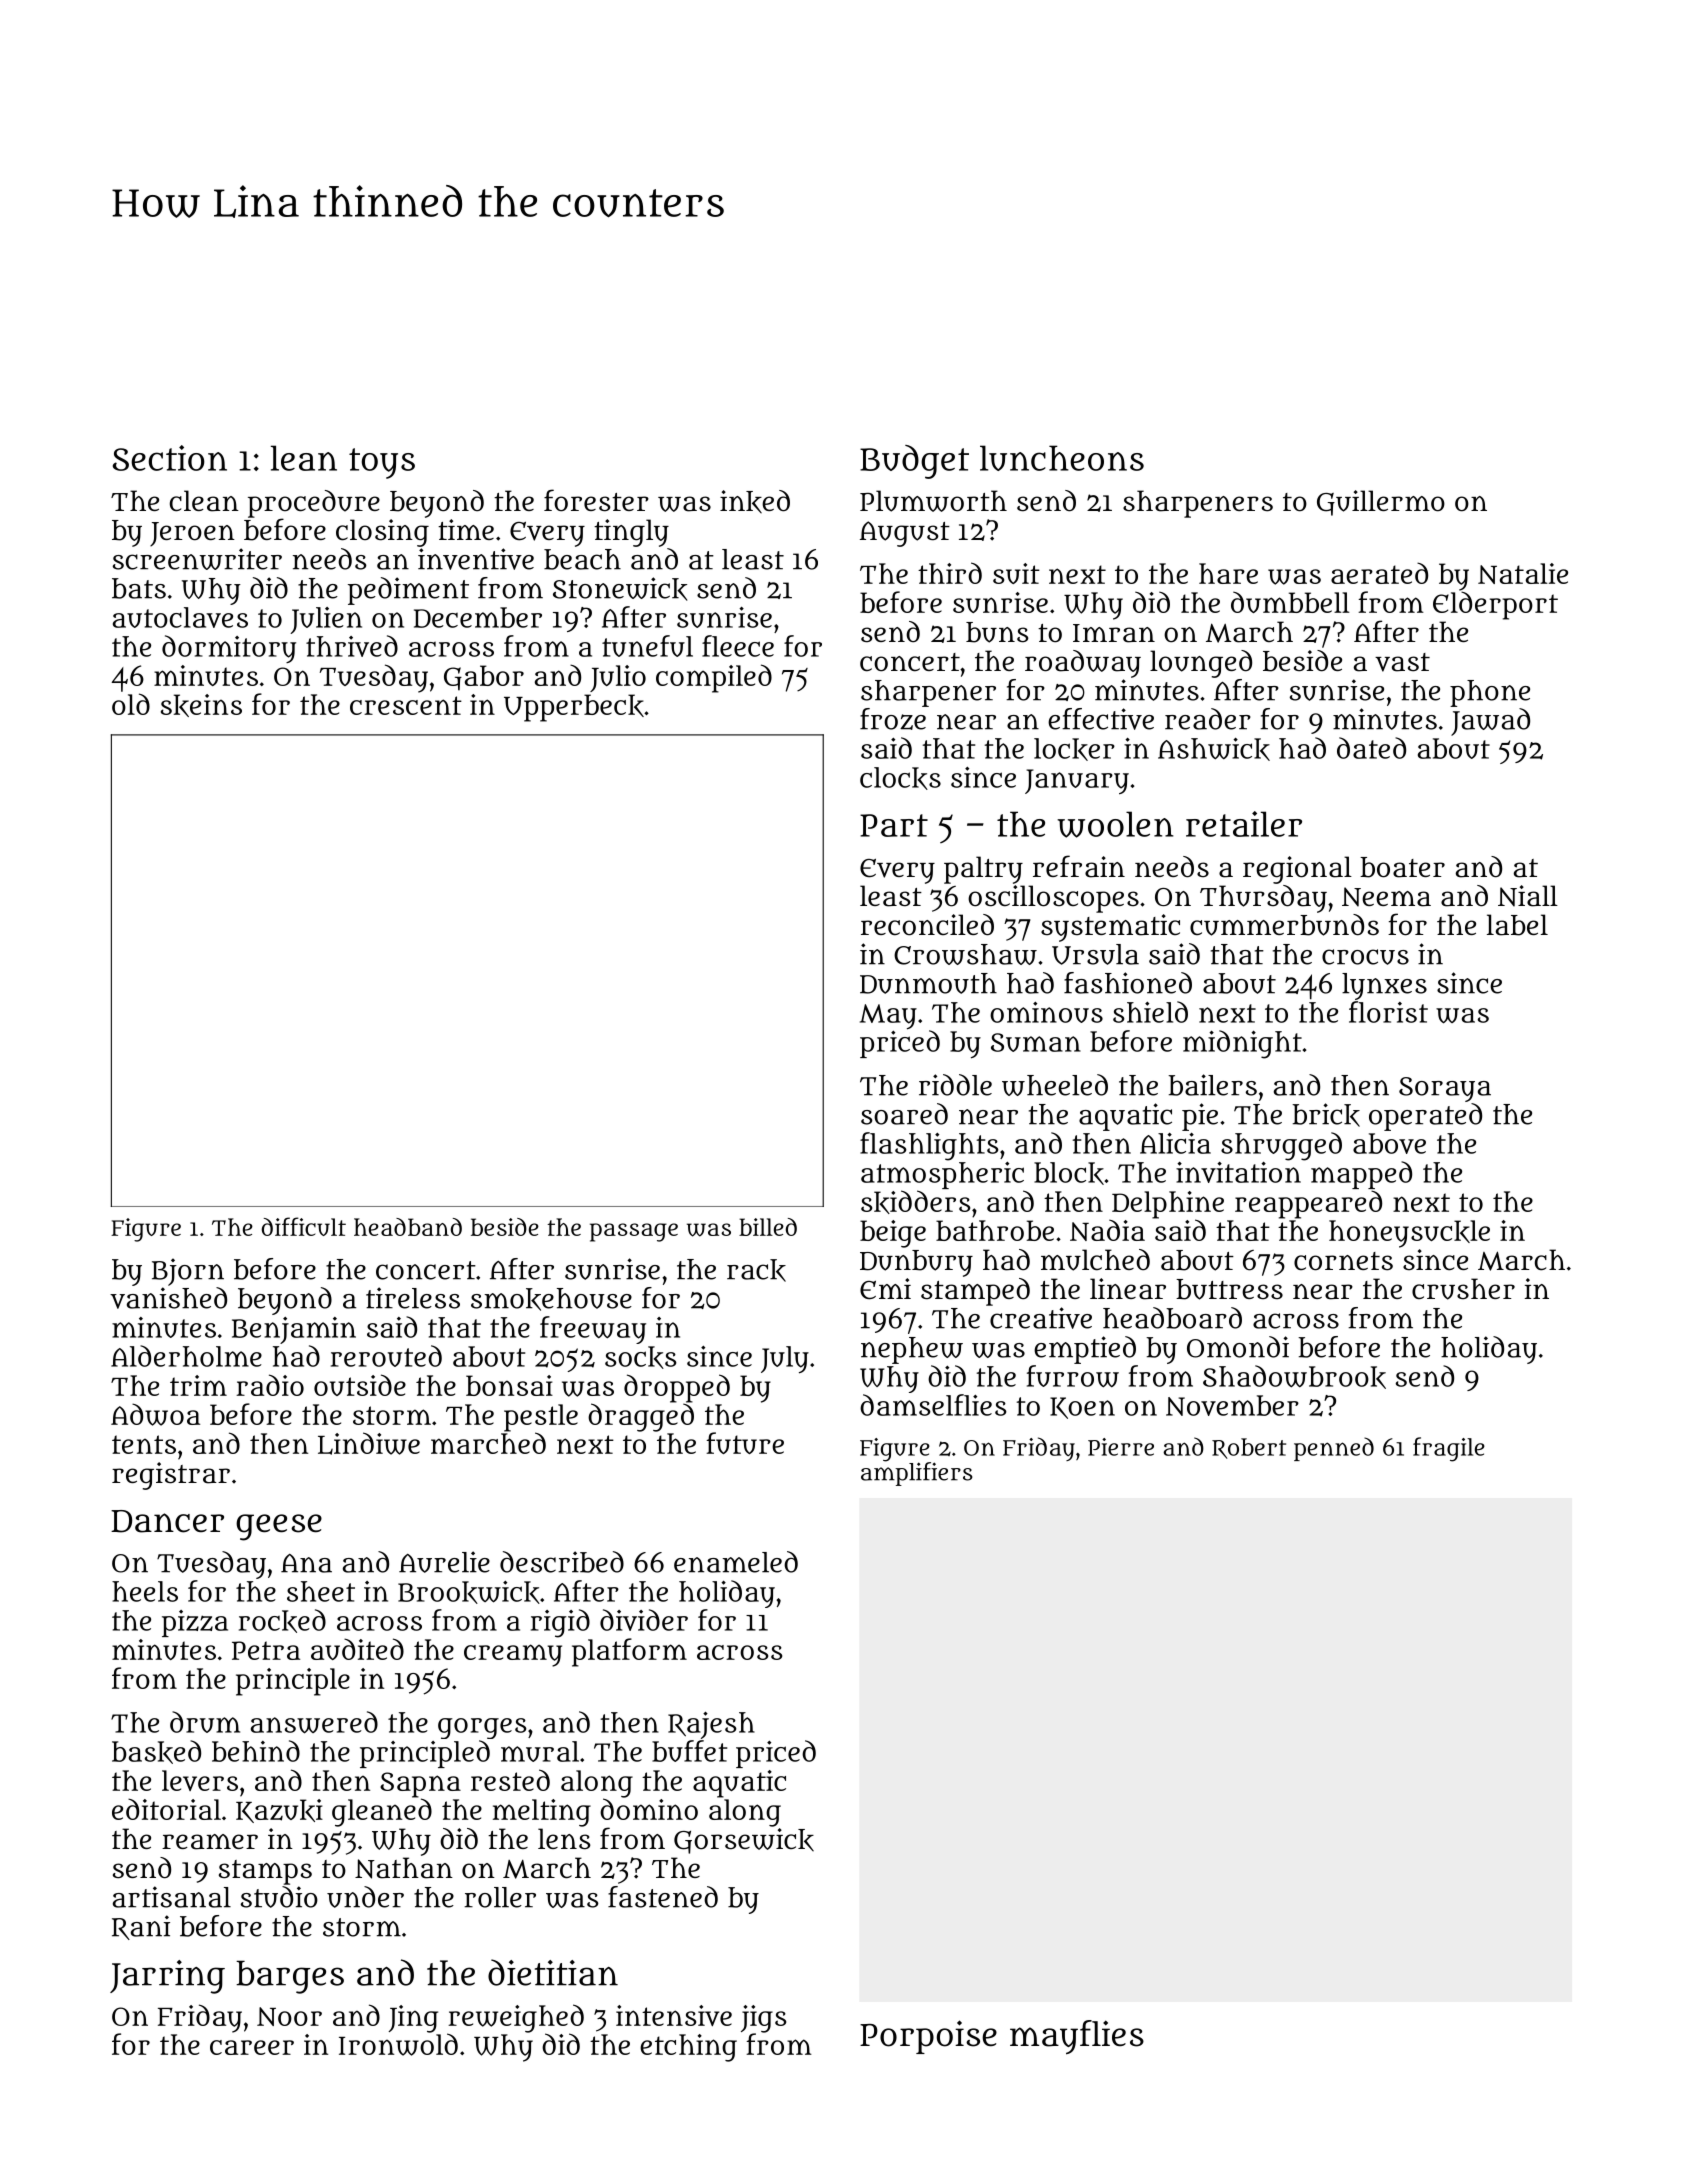 Image resolution: width=1683 pixels, height=2178 pixels. I want to click on clocks, so click(900, 778).
